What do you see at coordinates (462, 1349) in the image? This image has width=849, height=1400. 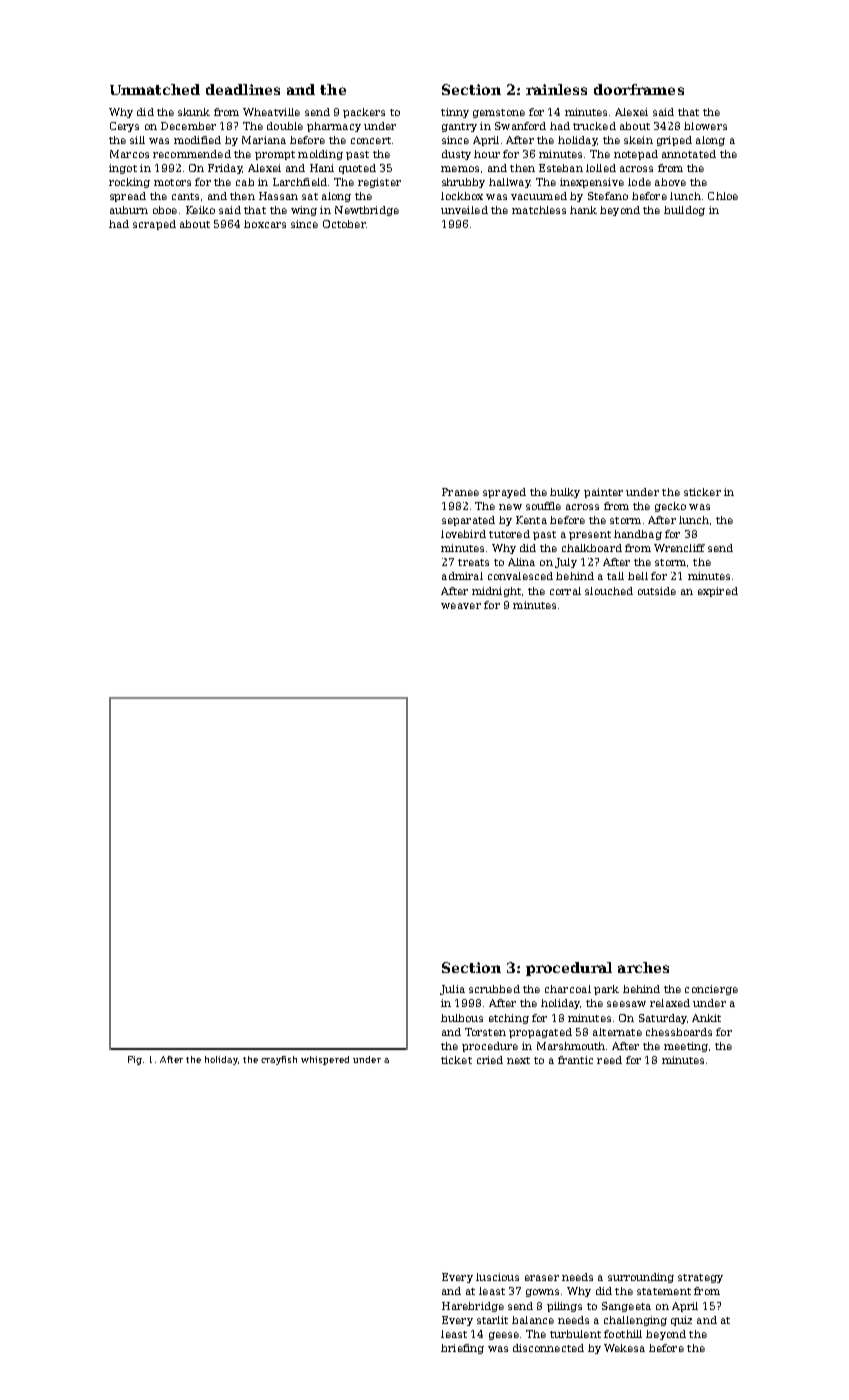 I see `briefing` at bounding box center [462, 1349].
